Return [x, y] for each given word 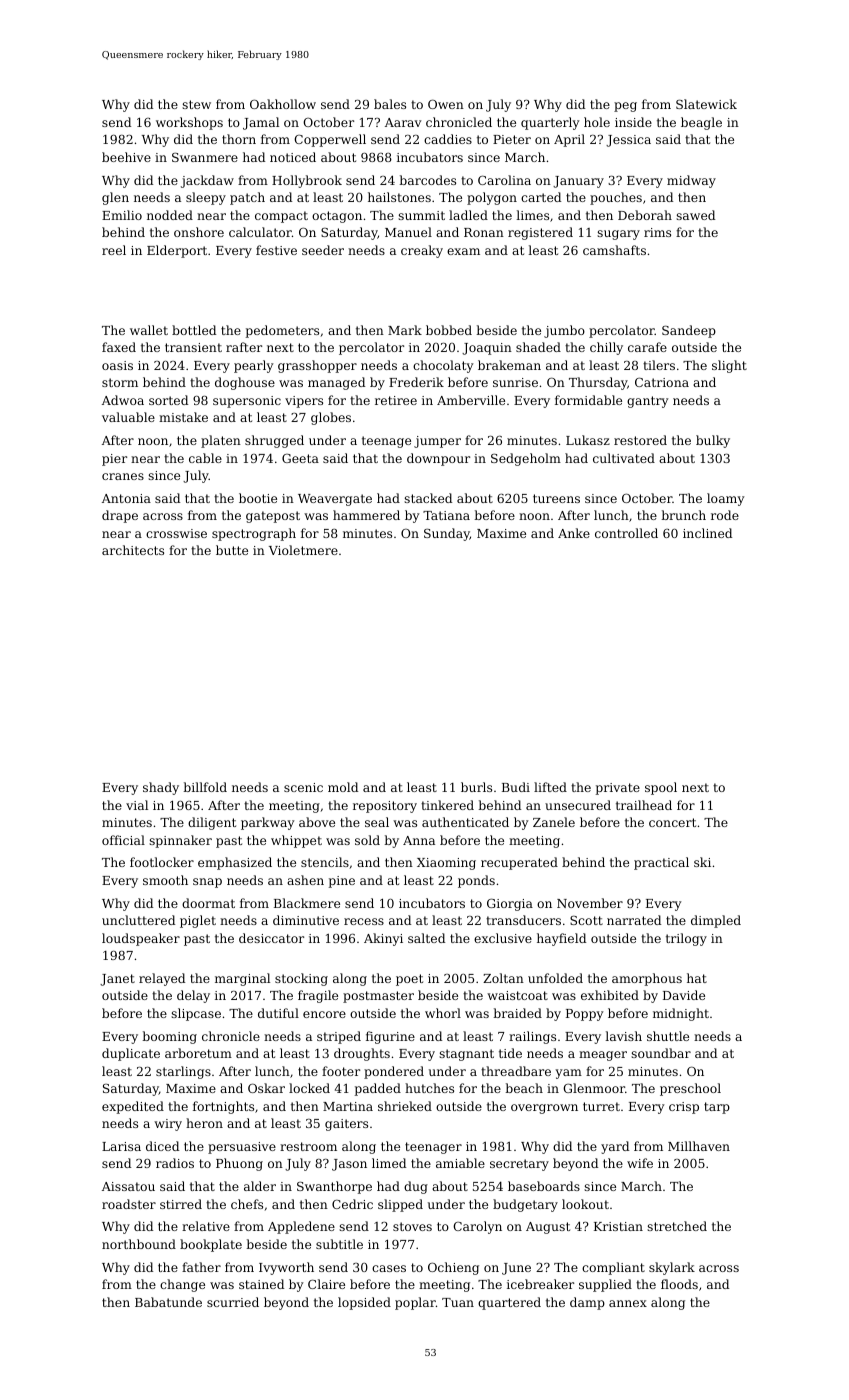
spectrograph [254, 534]
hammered [366, 515]
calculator [260, 232]
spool [661, 788]
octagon [337, 217]
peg [625, 107]
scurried [233, 1302]
